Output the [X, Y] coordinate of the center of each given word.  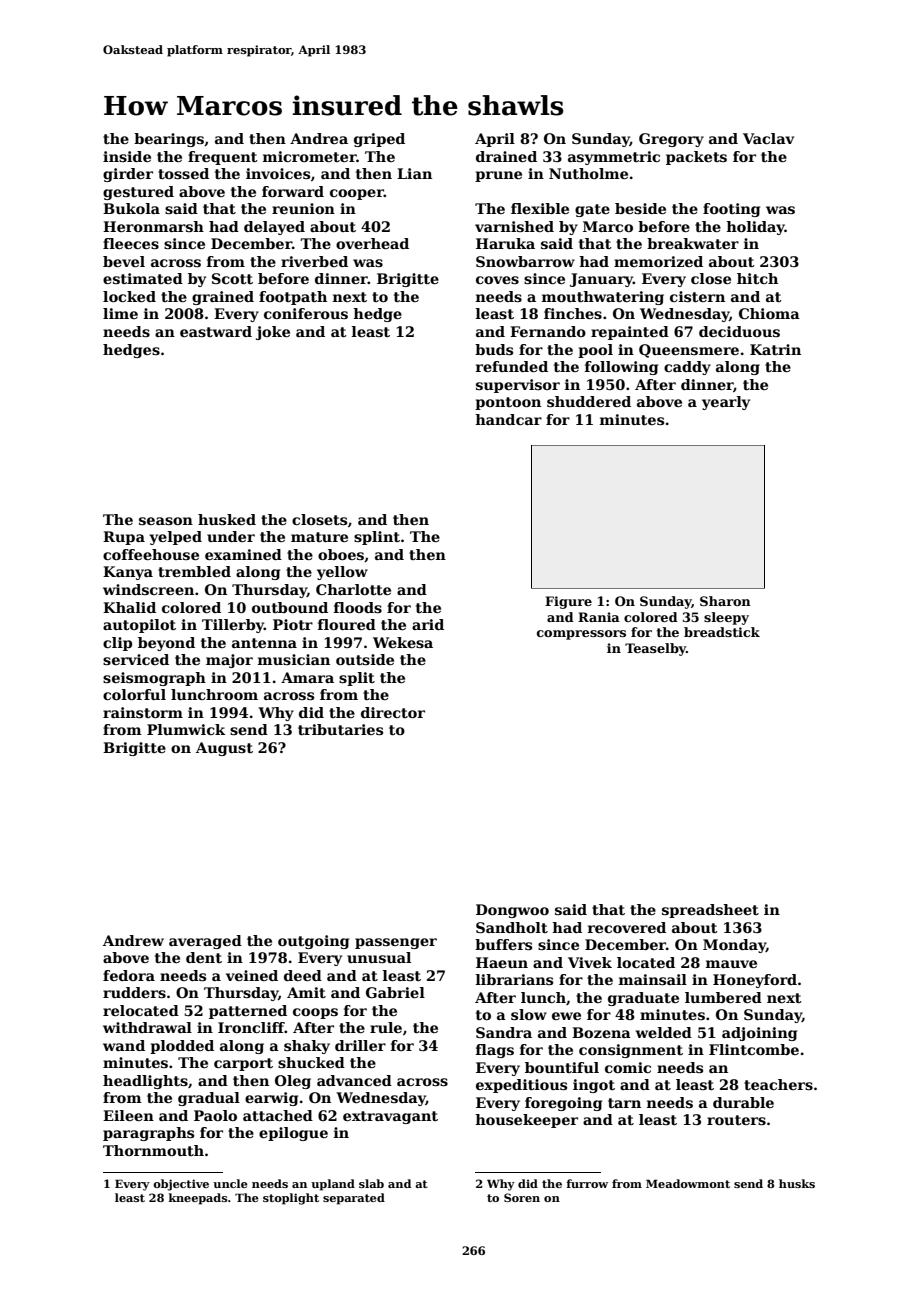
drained [506, 156]
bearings [169, 140]
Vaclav [768, 138]
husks [797, 1183]
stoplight [291, 1199]
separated [354, 1199]
